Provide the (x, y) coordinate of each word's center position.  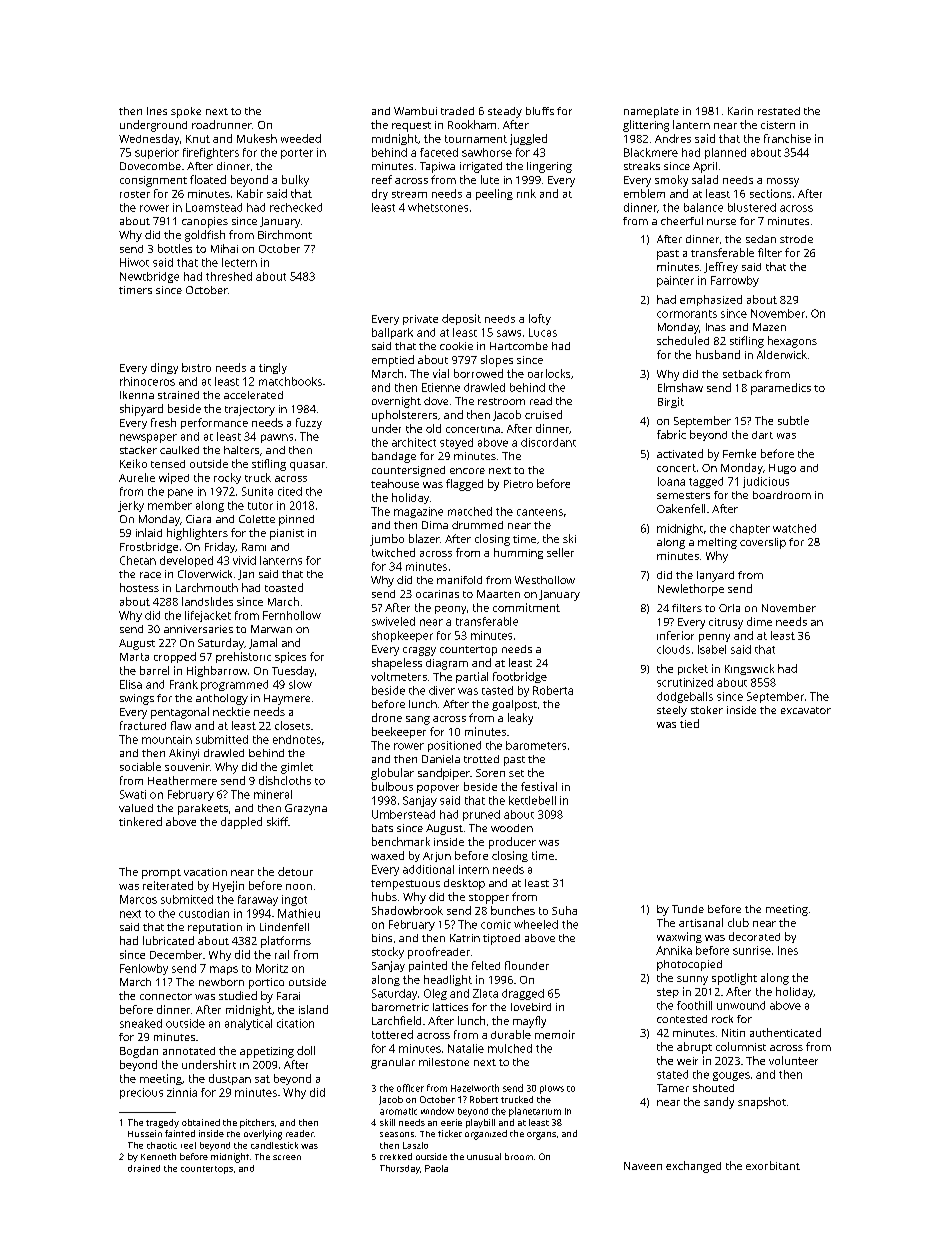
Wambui (415, 111)
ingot (294, 900)
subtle (793, 420)
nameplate (651, 112)
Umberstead (403, 814)
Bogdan (139, 1052)
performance (214, 423)
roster (135, 194)
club (738, 922)
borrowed (478, 373)
